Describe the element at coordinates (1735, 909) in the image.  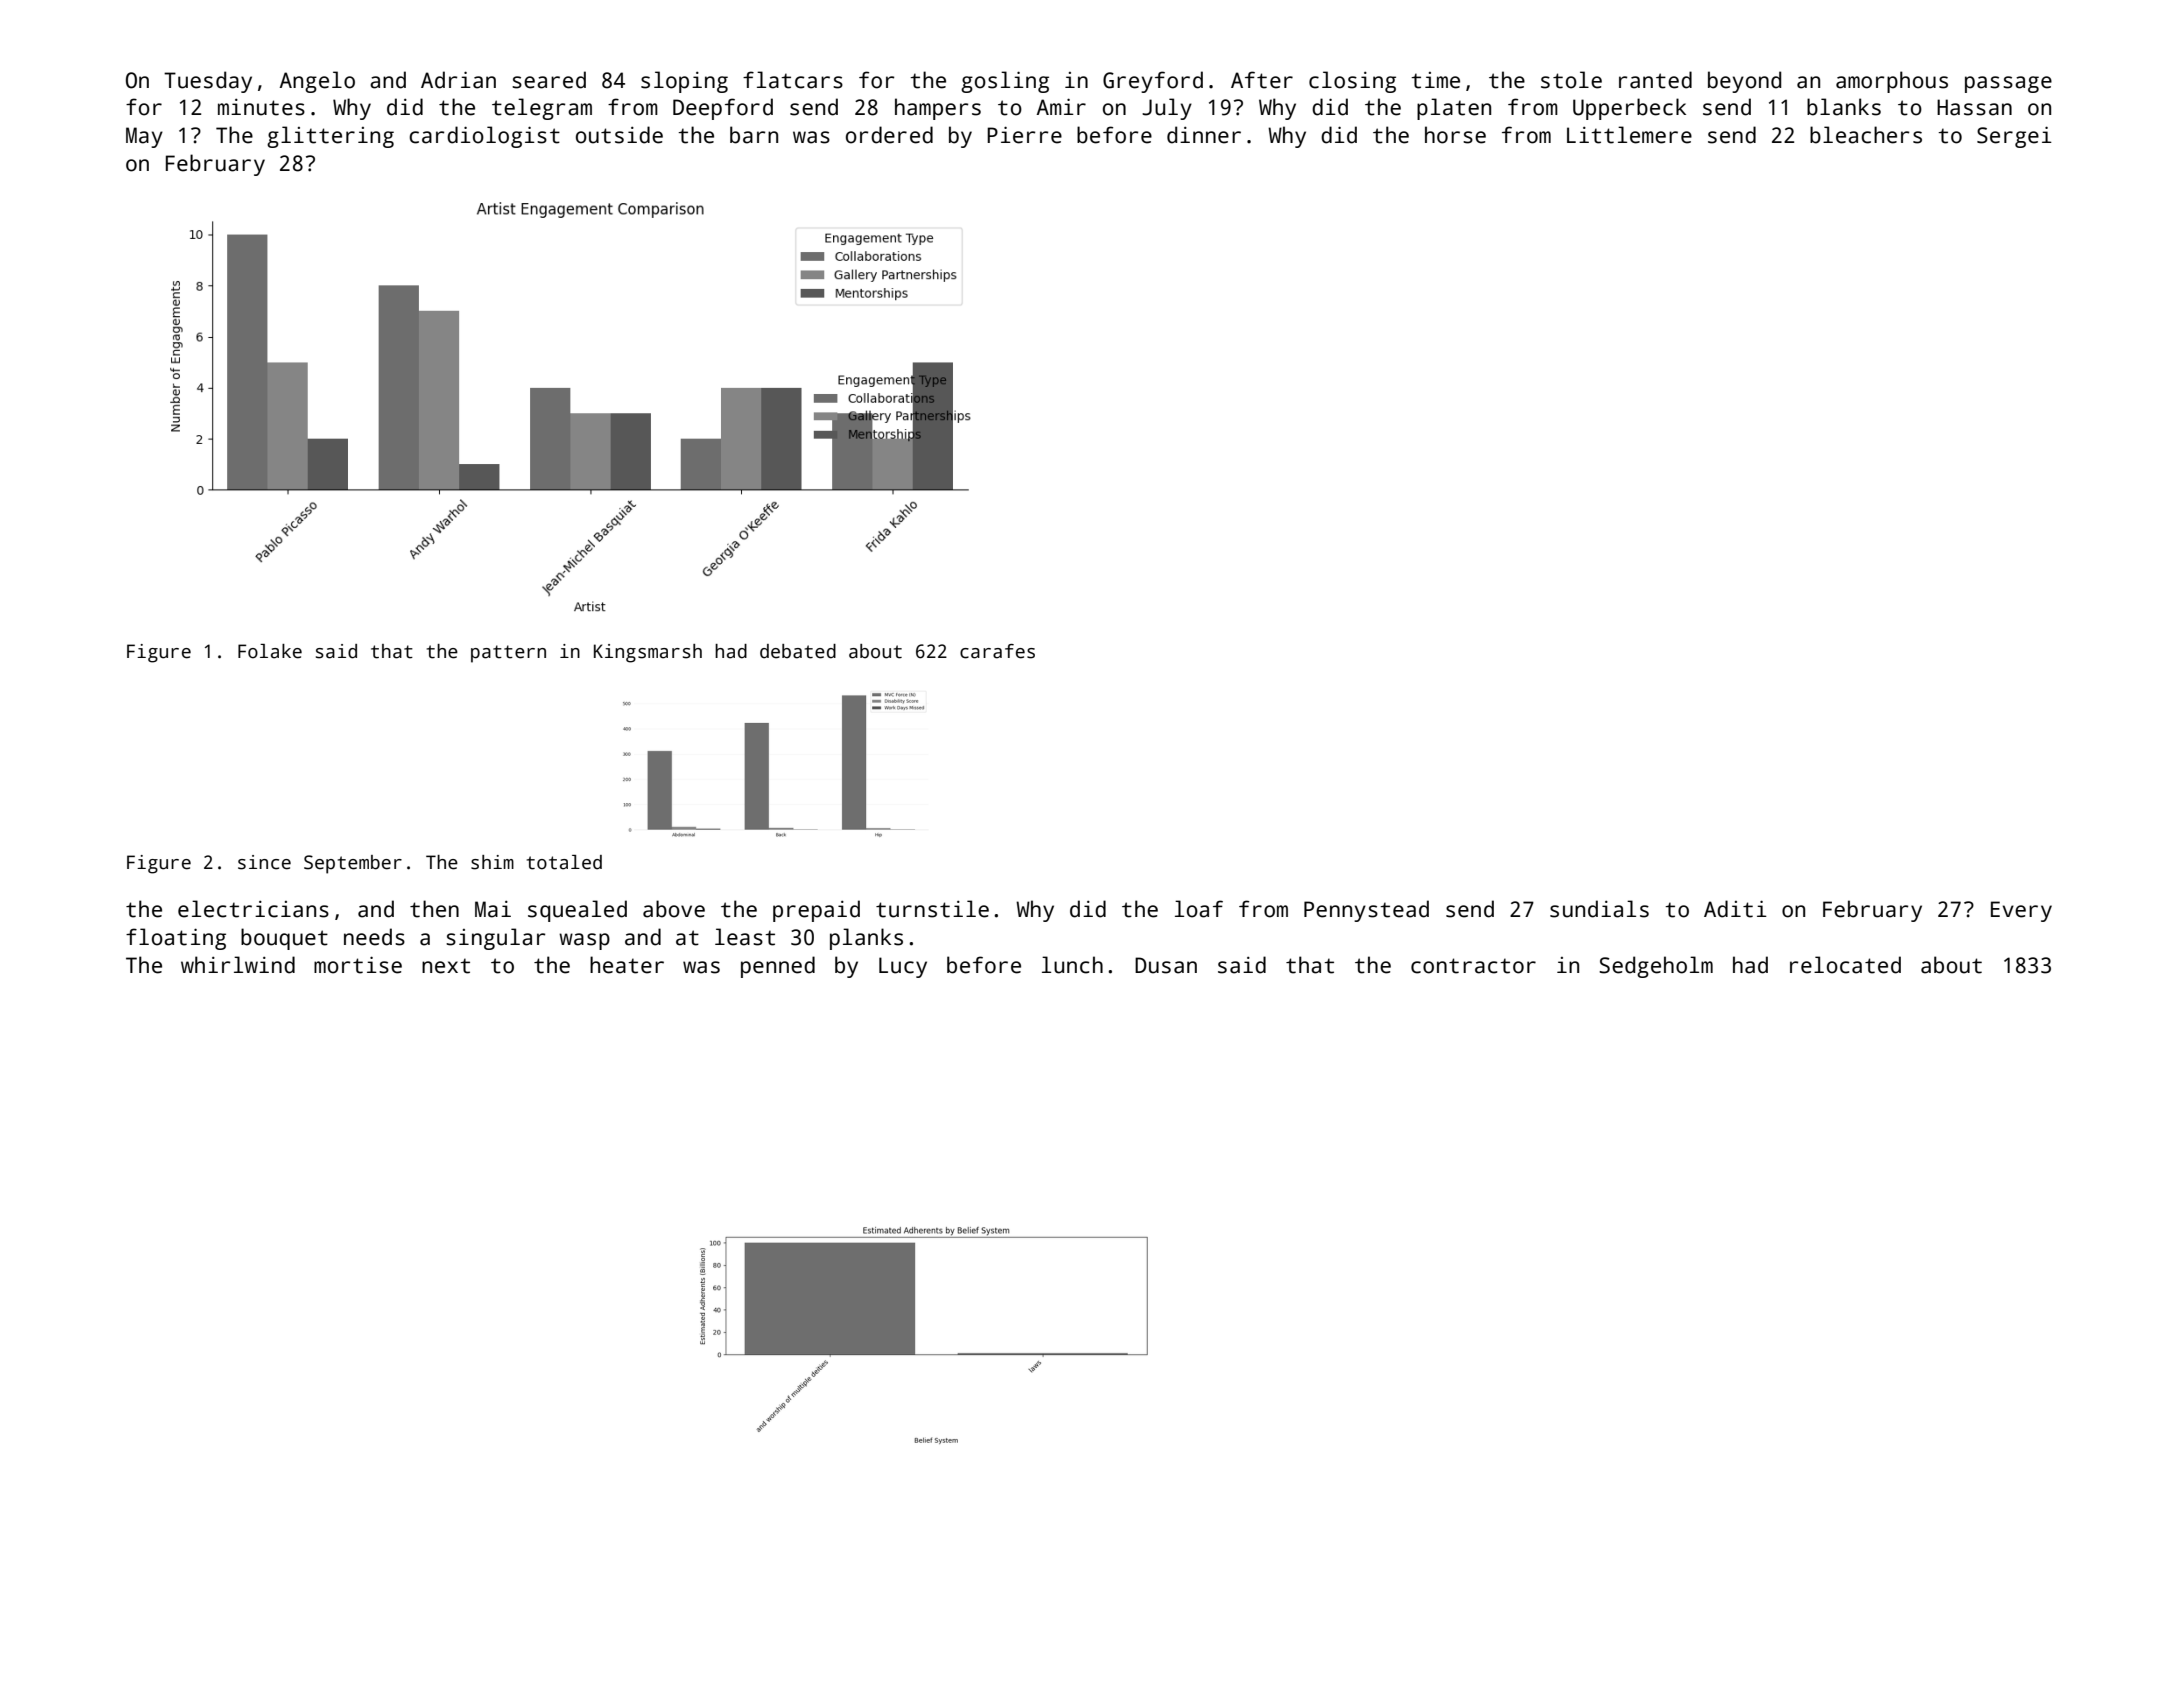
I see `Aditi` at that location.
